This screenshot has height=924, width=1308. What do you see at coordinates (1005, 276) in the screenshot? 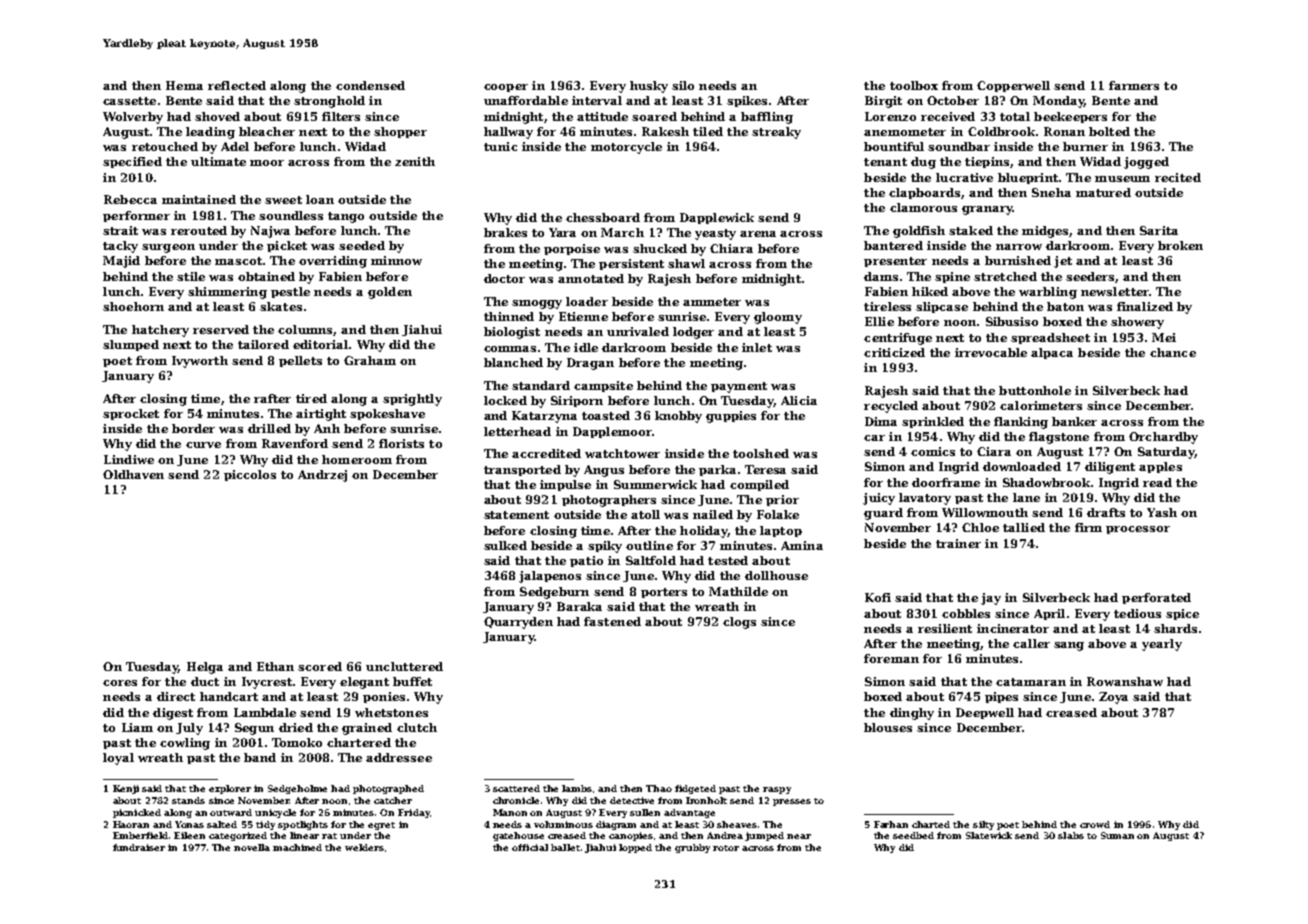
I see `stretched` at bounding box center [1005, 276].
